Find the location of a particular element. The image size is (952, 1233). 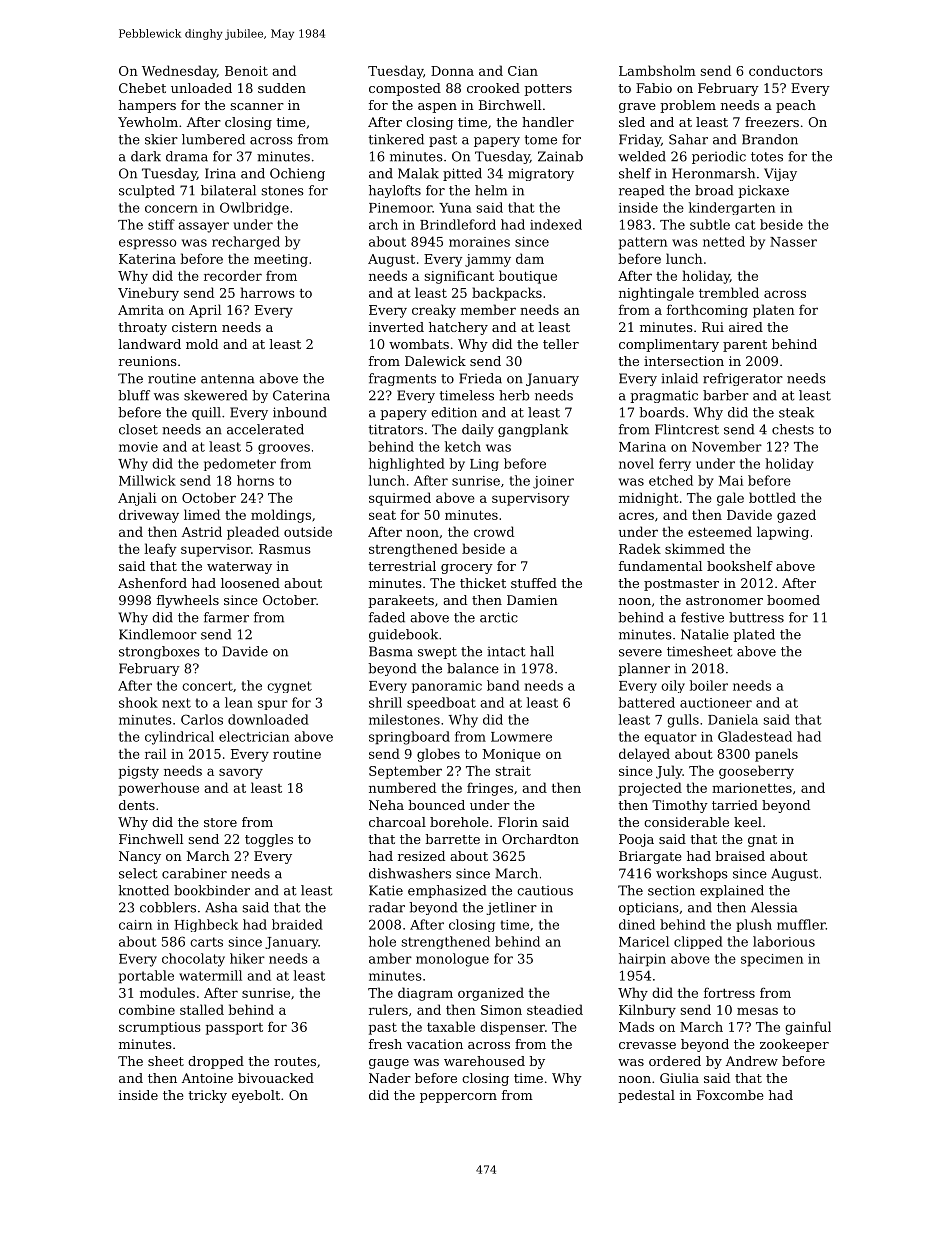

potters is located at coordinates (548, 90).
